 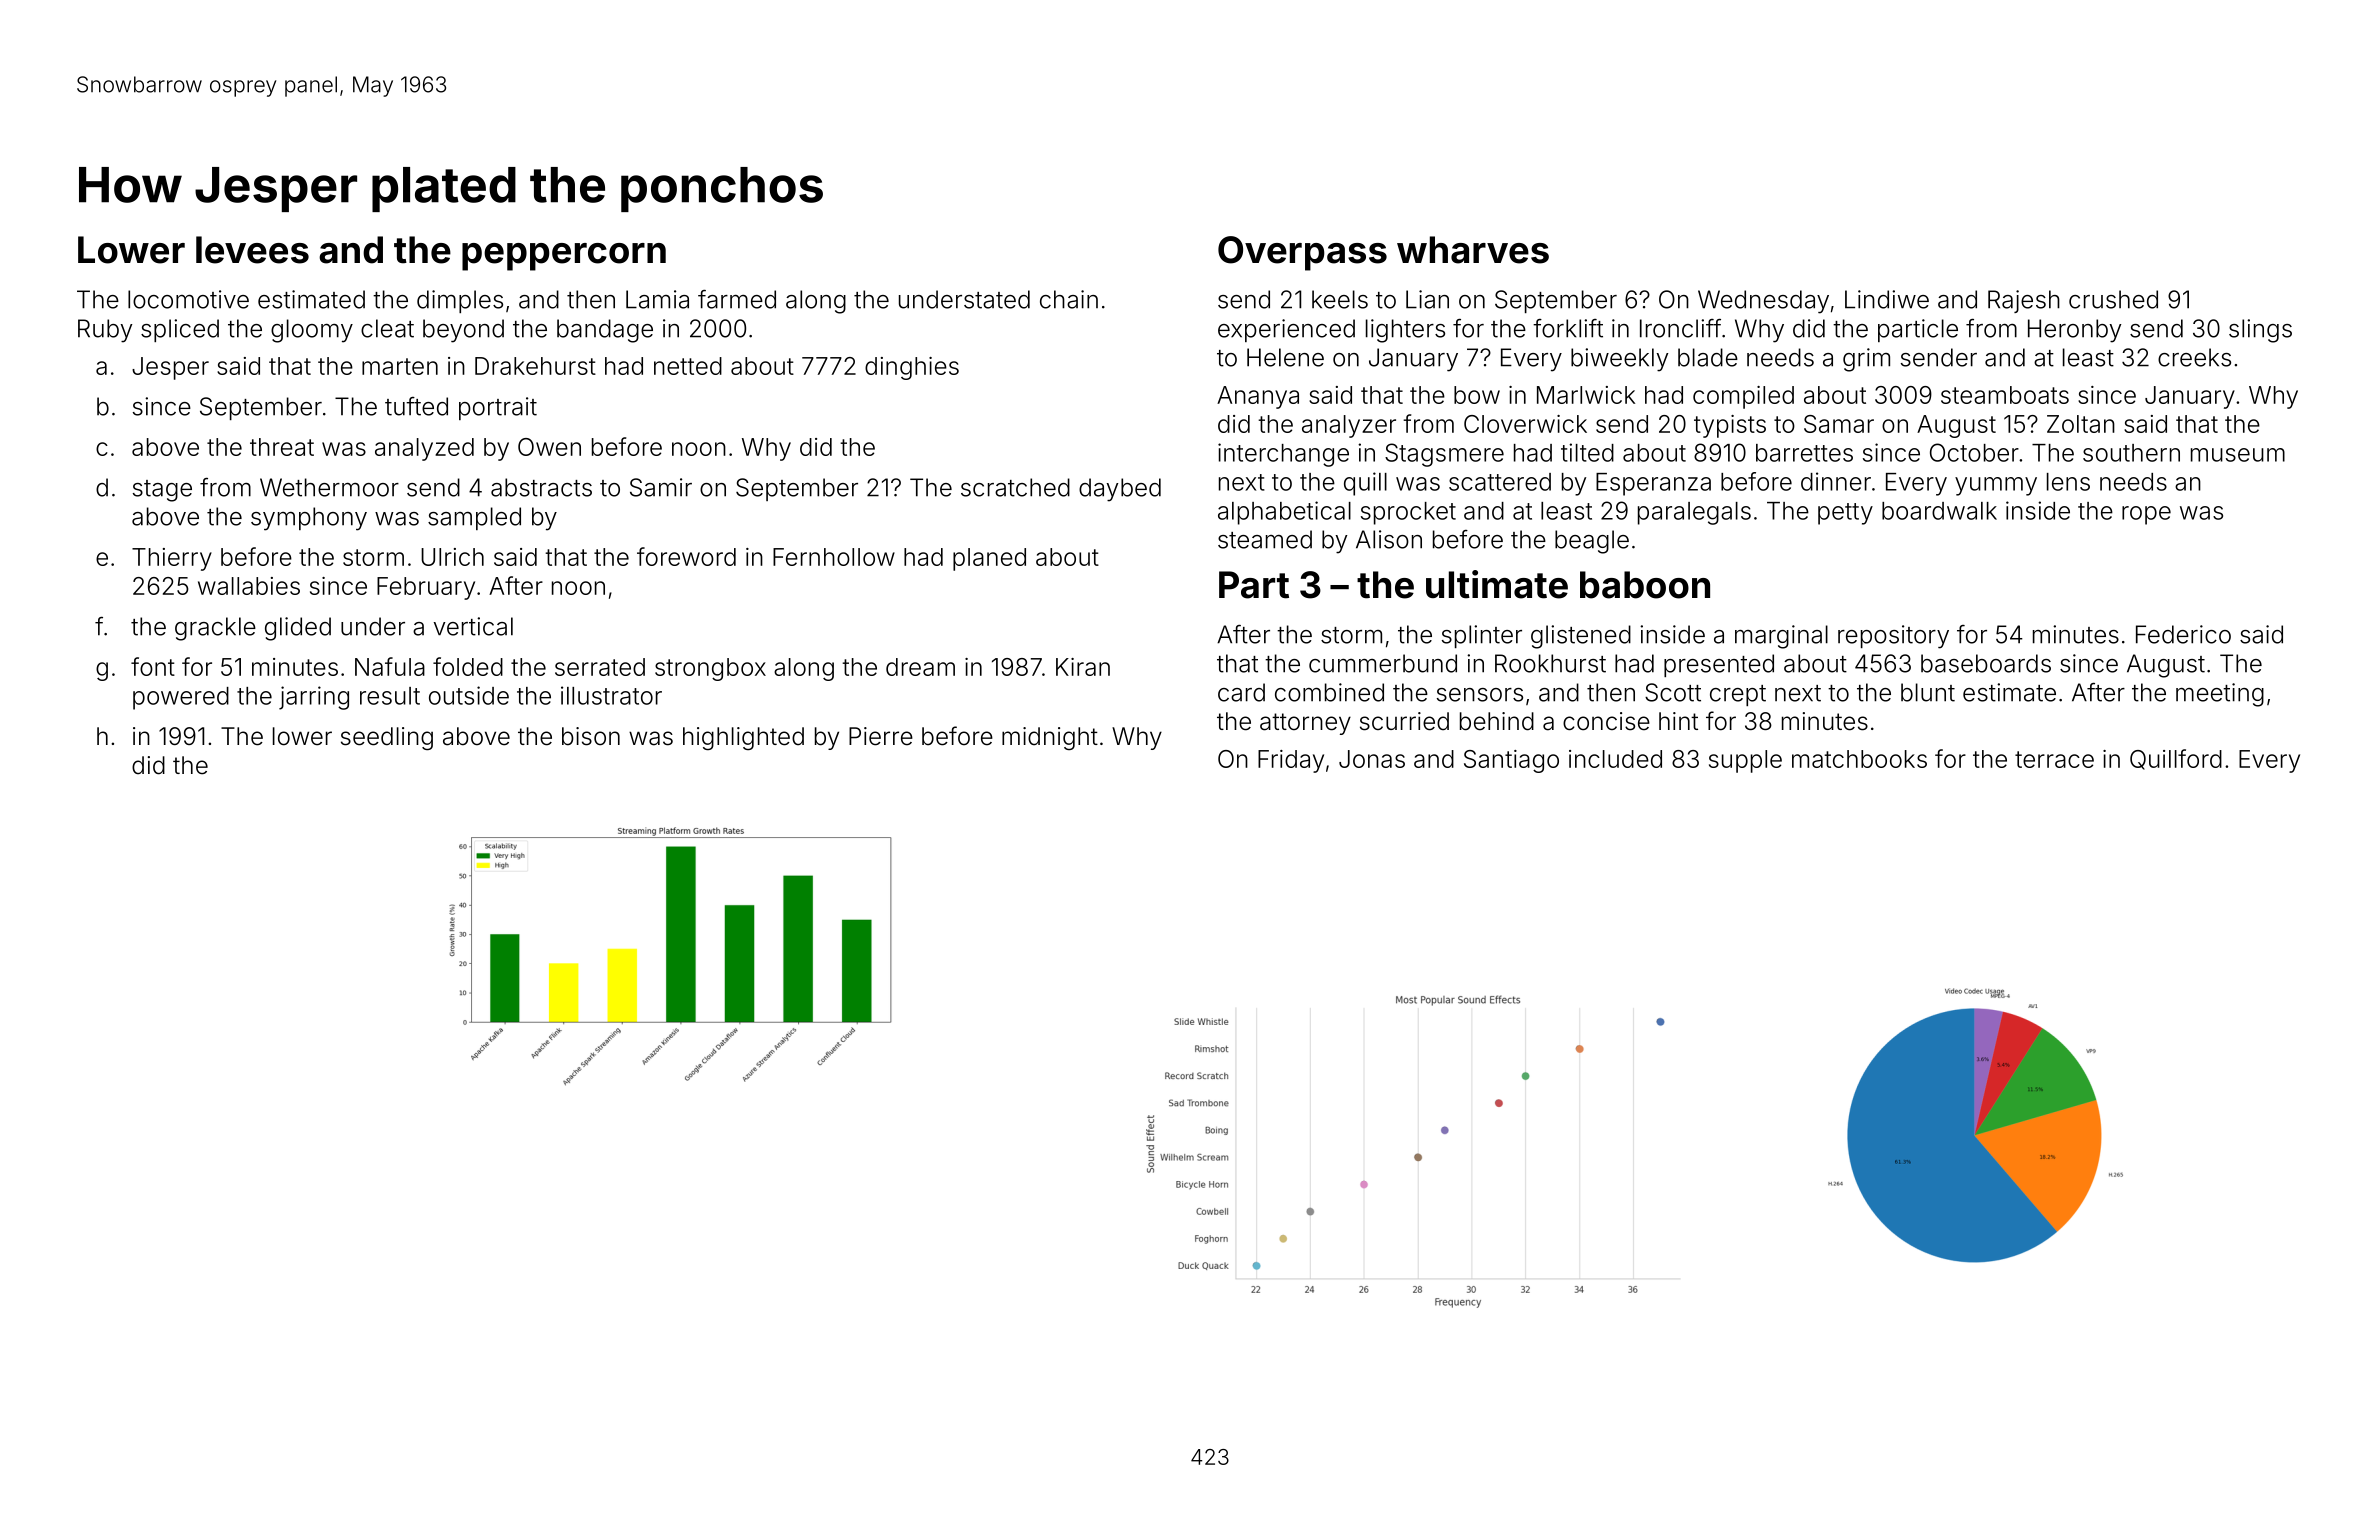 I want to click on Heronby, so click(x=2074, y=331).
